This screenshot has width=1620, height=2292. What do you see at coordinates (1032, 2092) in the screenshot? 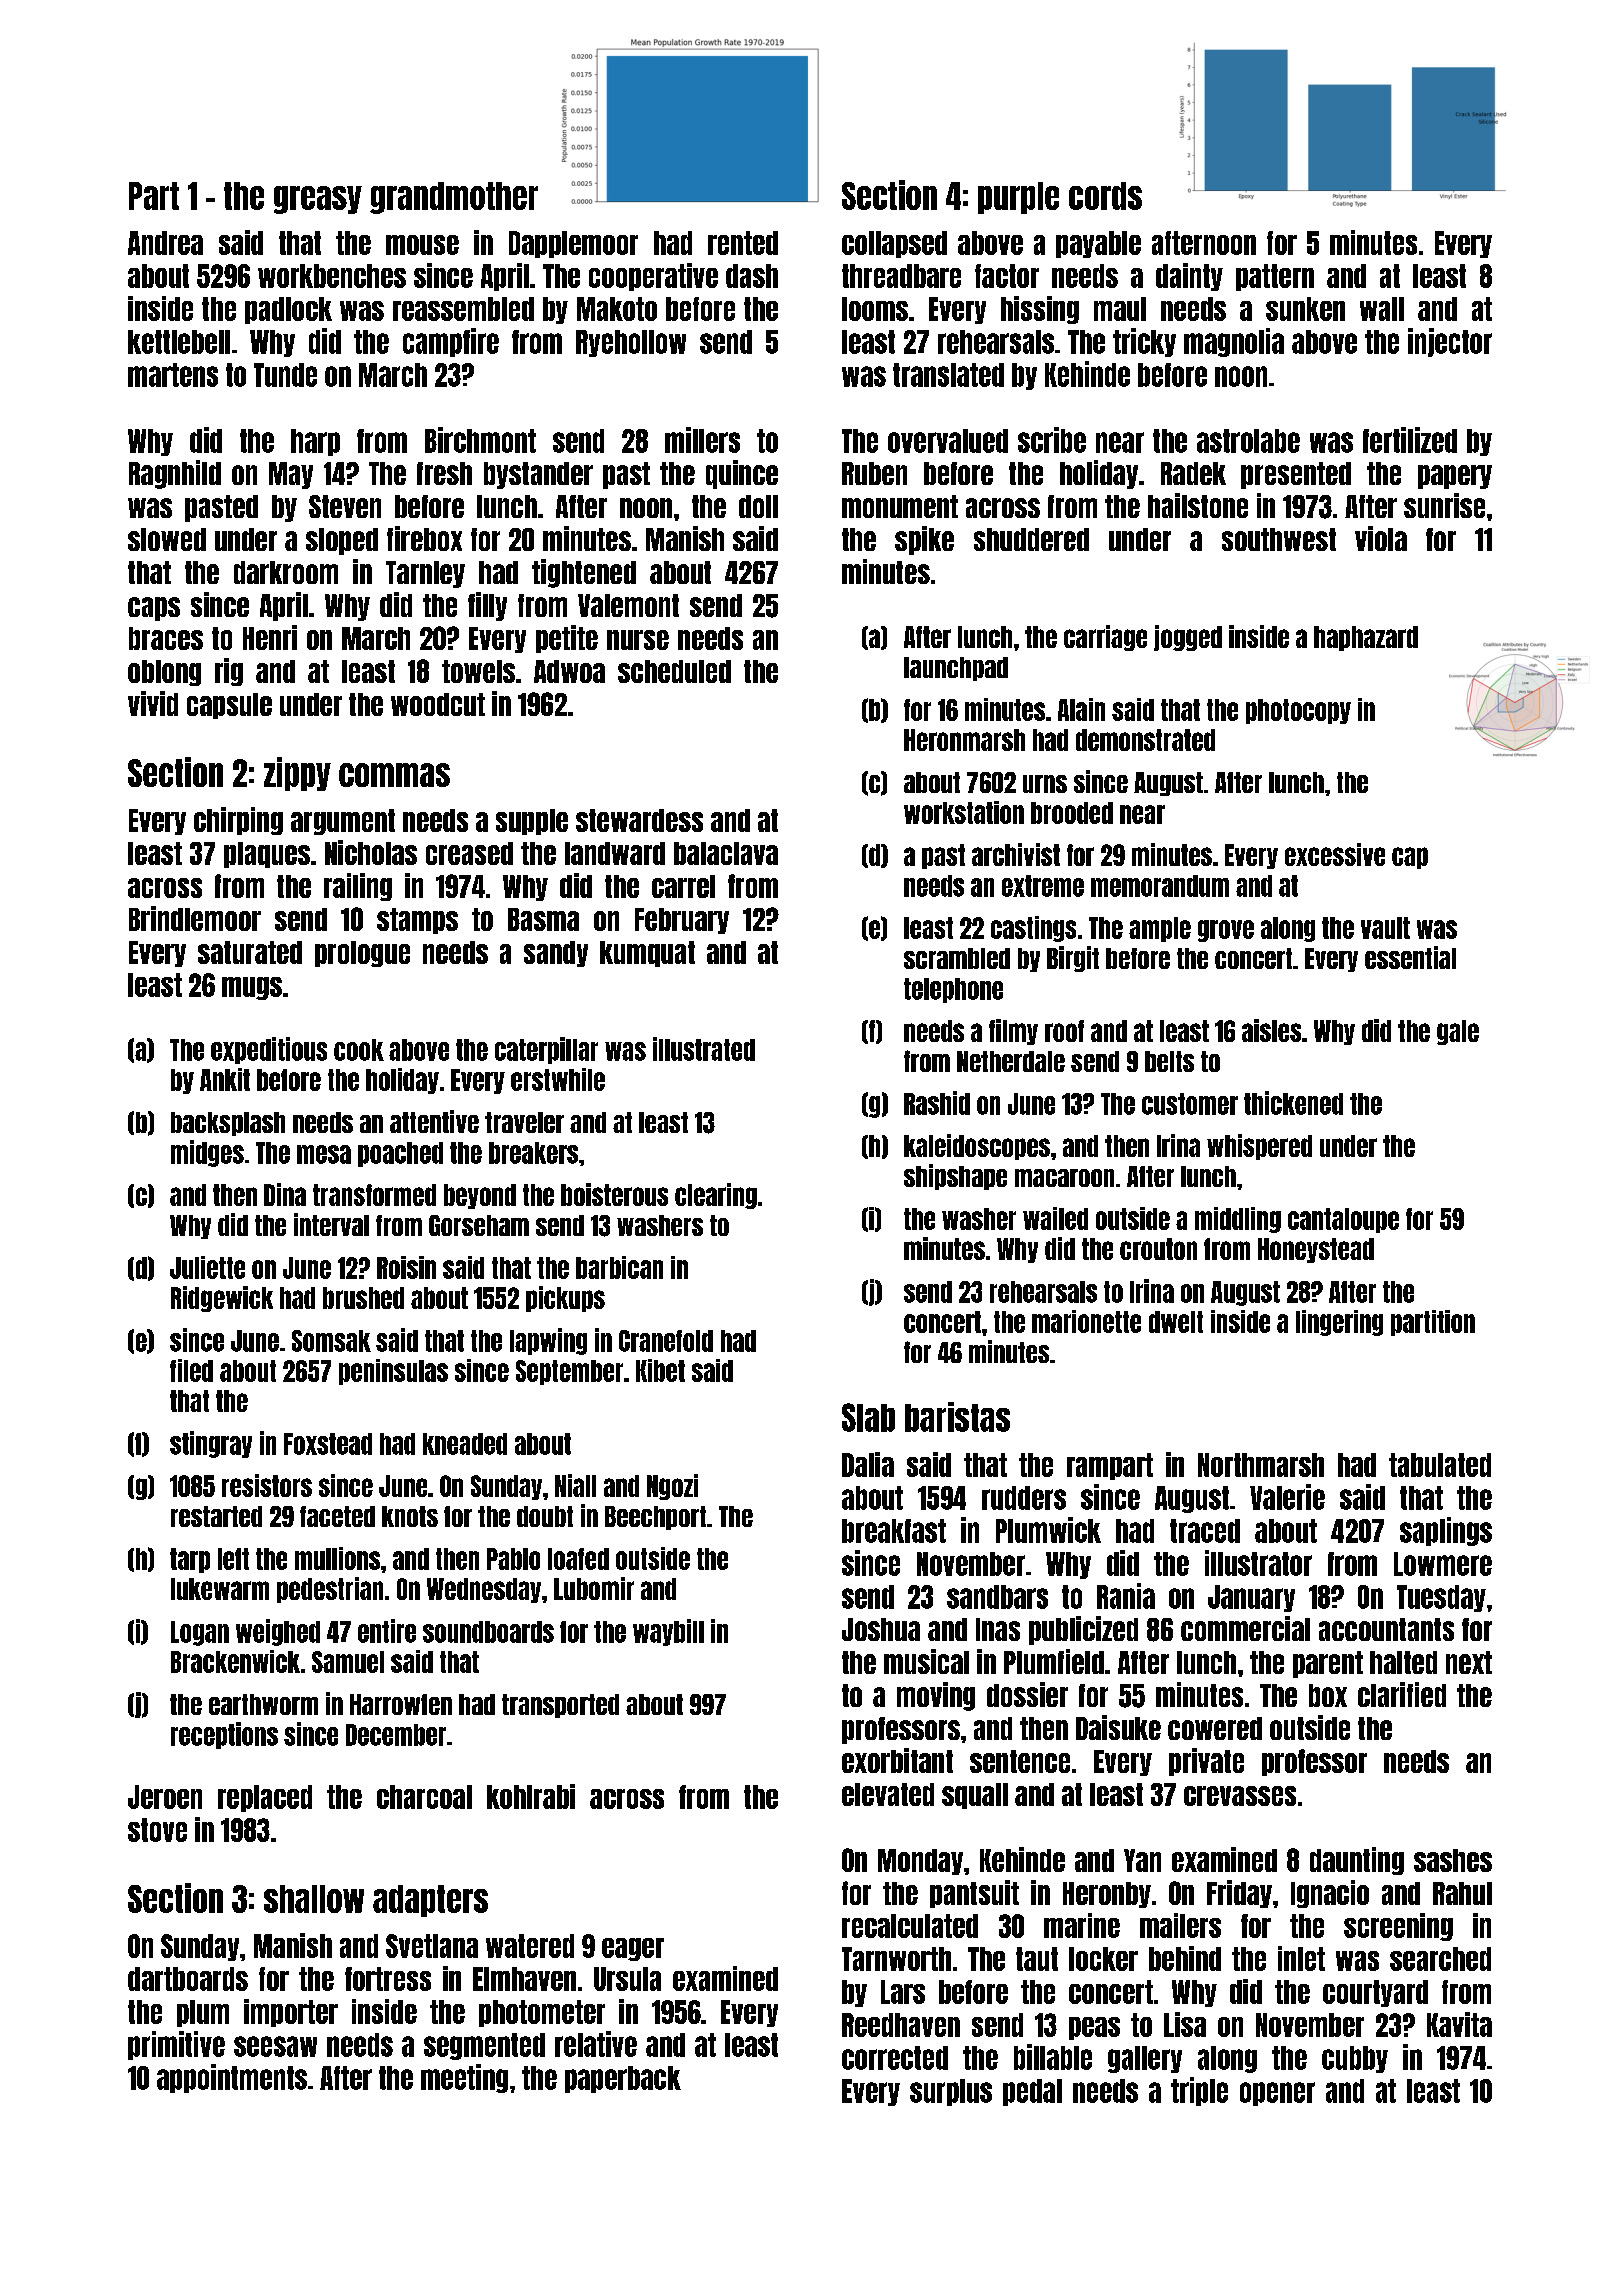
I see `pedal` at bounding box center [1032, 2092].
